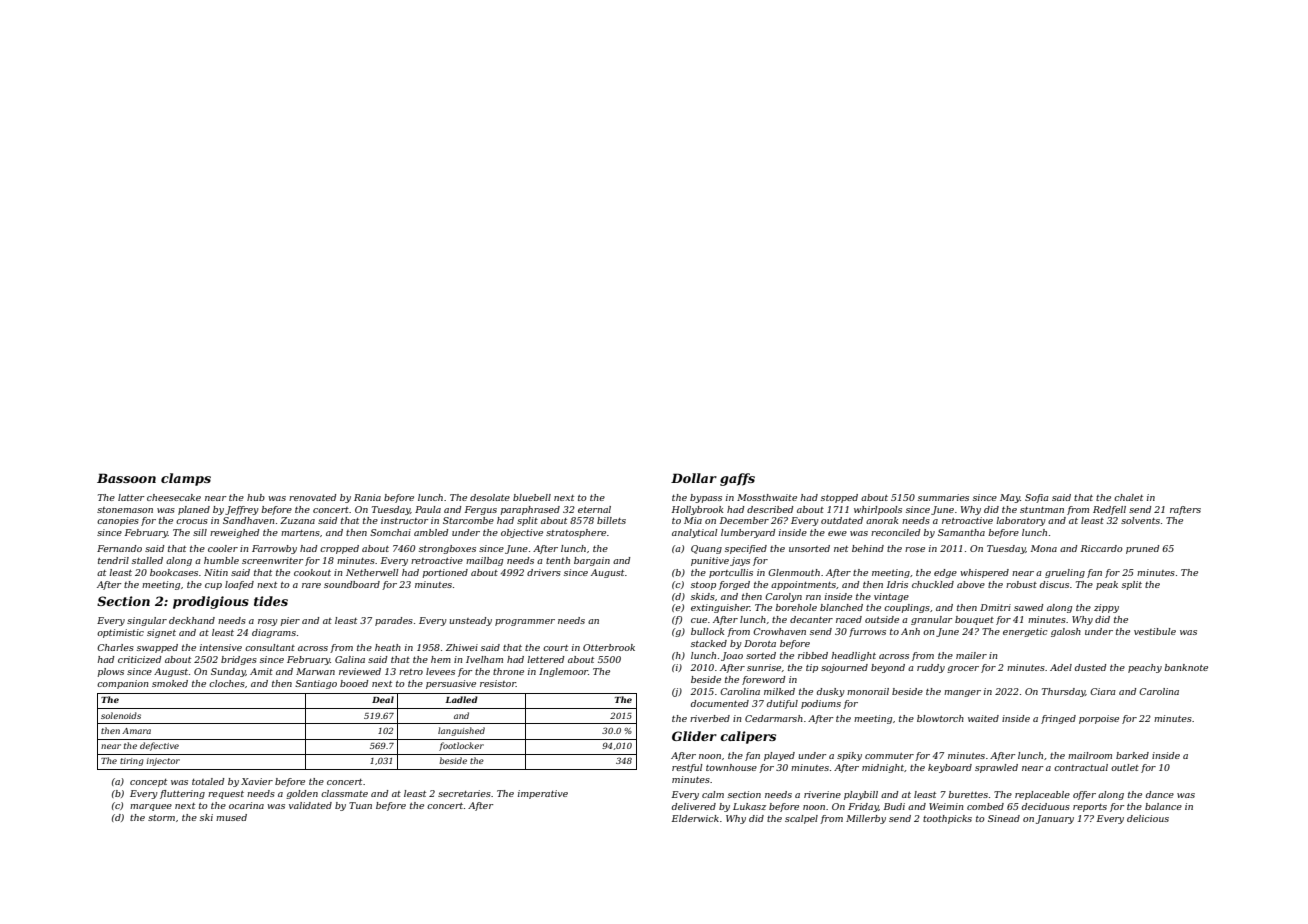 This page has width=1308, height=924. Describe the element at coordinates (694, 478) in the page. I see `Dollar` at that location.
